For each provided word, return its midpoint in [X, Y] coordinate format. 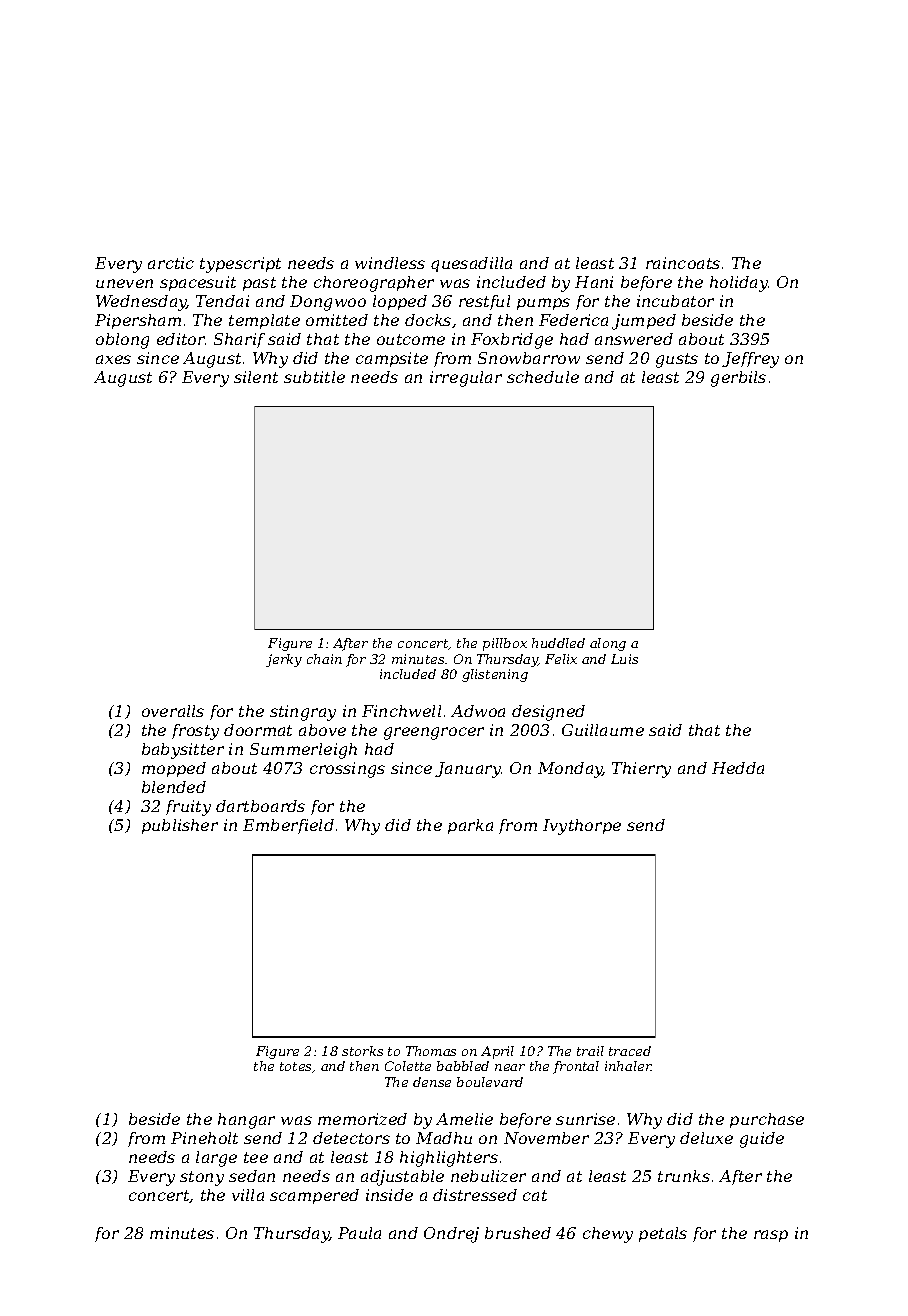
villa [248, 1195]
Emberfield [288, 826]
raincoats [683, 263]
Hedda [738, 768]
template [264, 321]
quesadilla [471, 264]
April [497, 1052]
